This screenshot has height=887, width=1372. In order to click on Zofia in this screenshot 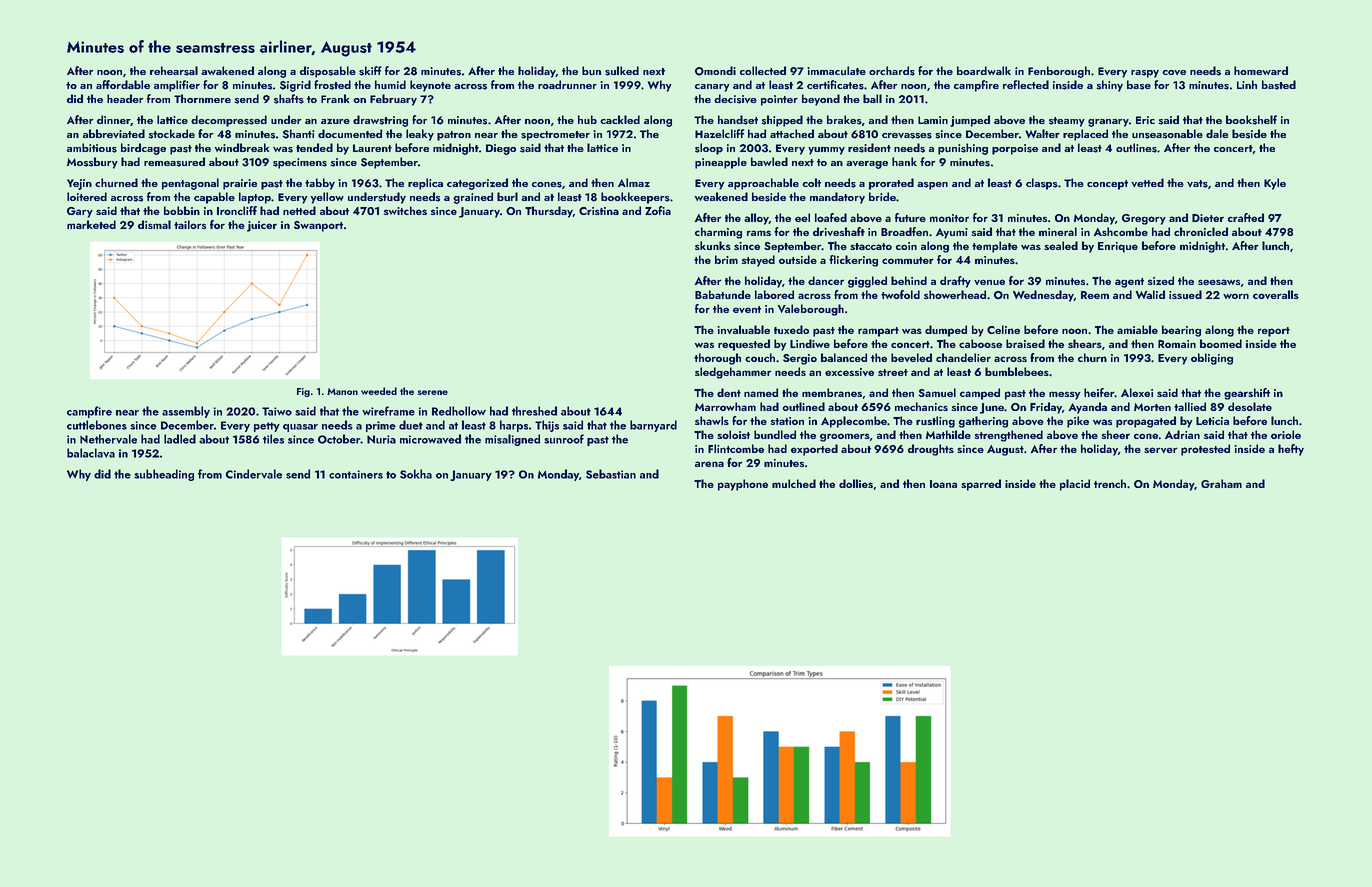, I will do `click(658, 210)`.
